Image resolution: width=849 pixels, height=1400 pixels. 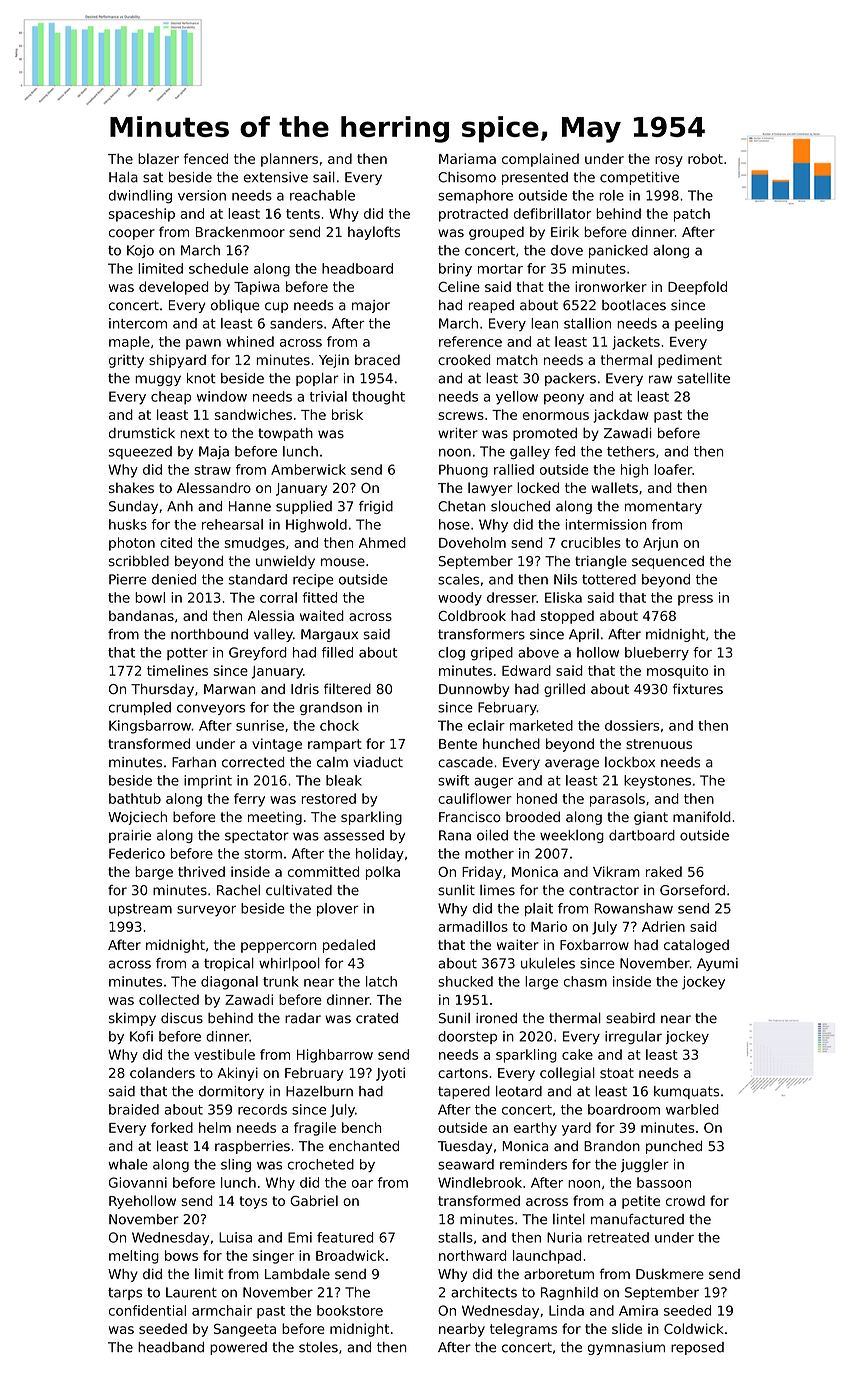 What do you see at coordinates (250, 506) in the page?
I see `Hanne` at bounding box center [250, 506].
